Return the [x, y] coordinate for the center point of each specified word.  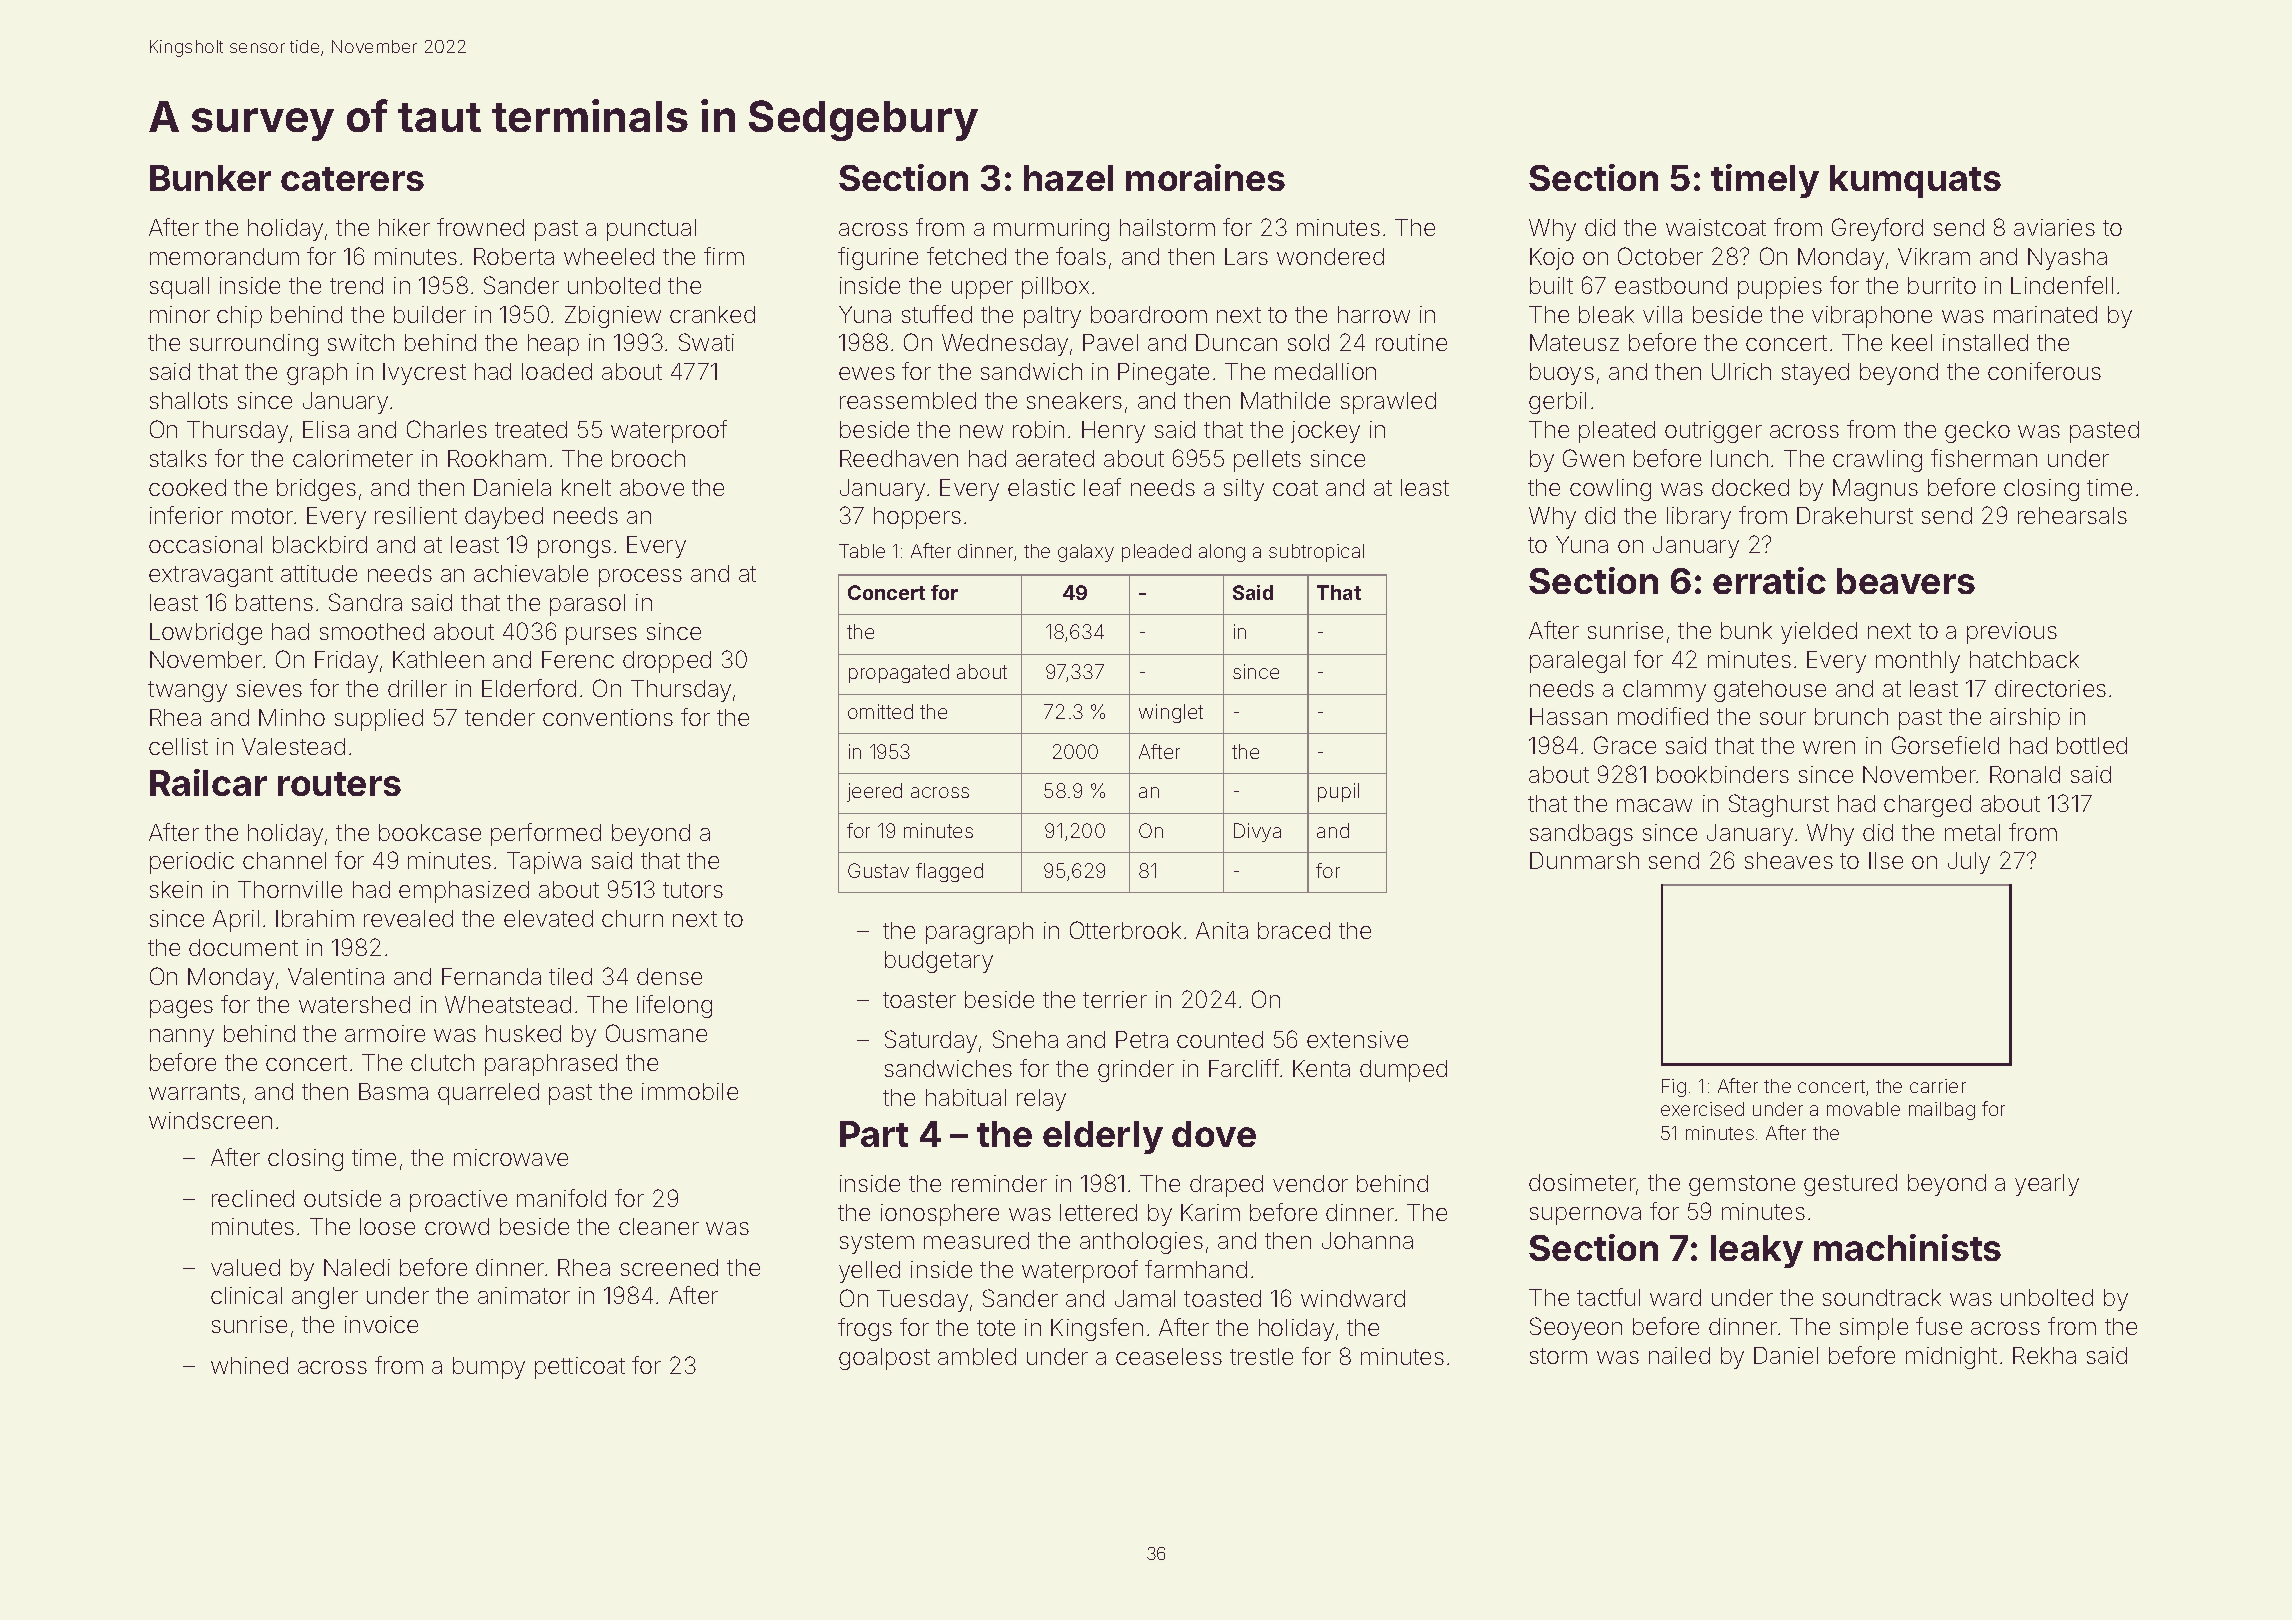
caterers [352, 179]
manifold [561, 1198]
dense [669, 976]
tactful [1608, 1297]
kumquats [1915, 181]
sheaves [1789, 860]
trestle [1261, 1356]
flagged [949, 872]
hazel [1068, 178]
